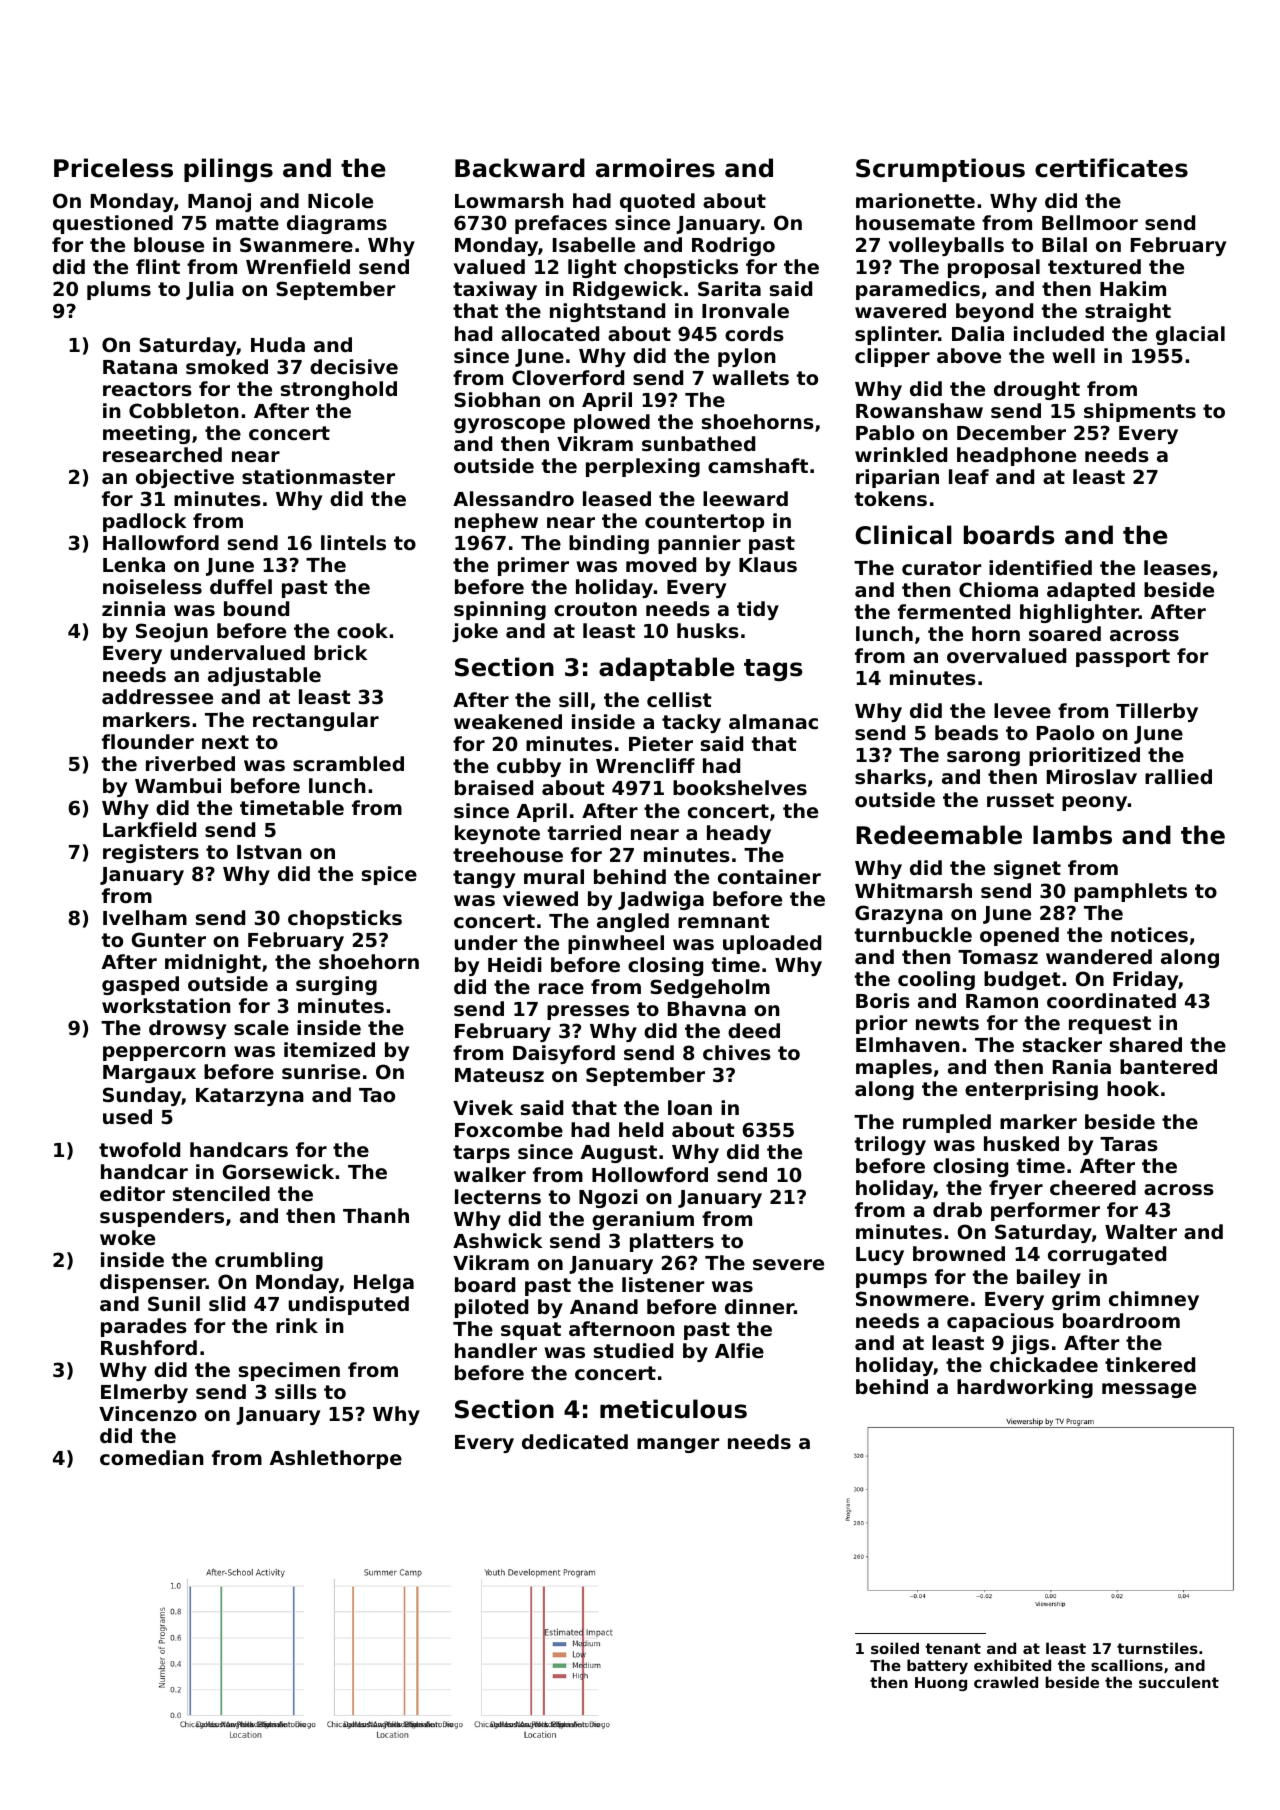 The height and width of the document is (1810, 1280). I want to click on Huong, so click(941, 1684).
